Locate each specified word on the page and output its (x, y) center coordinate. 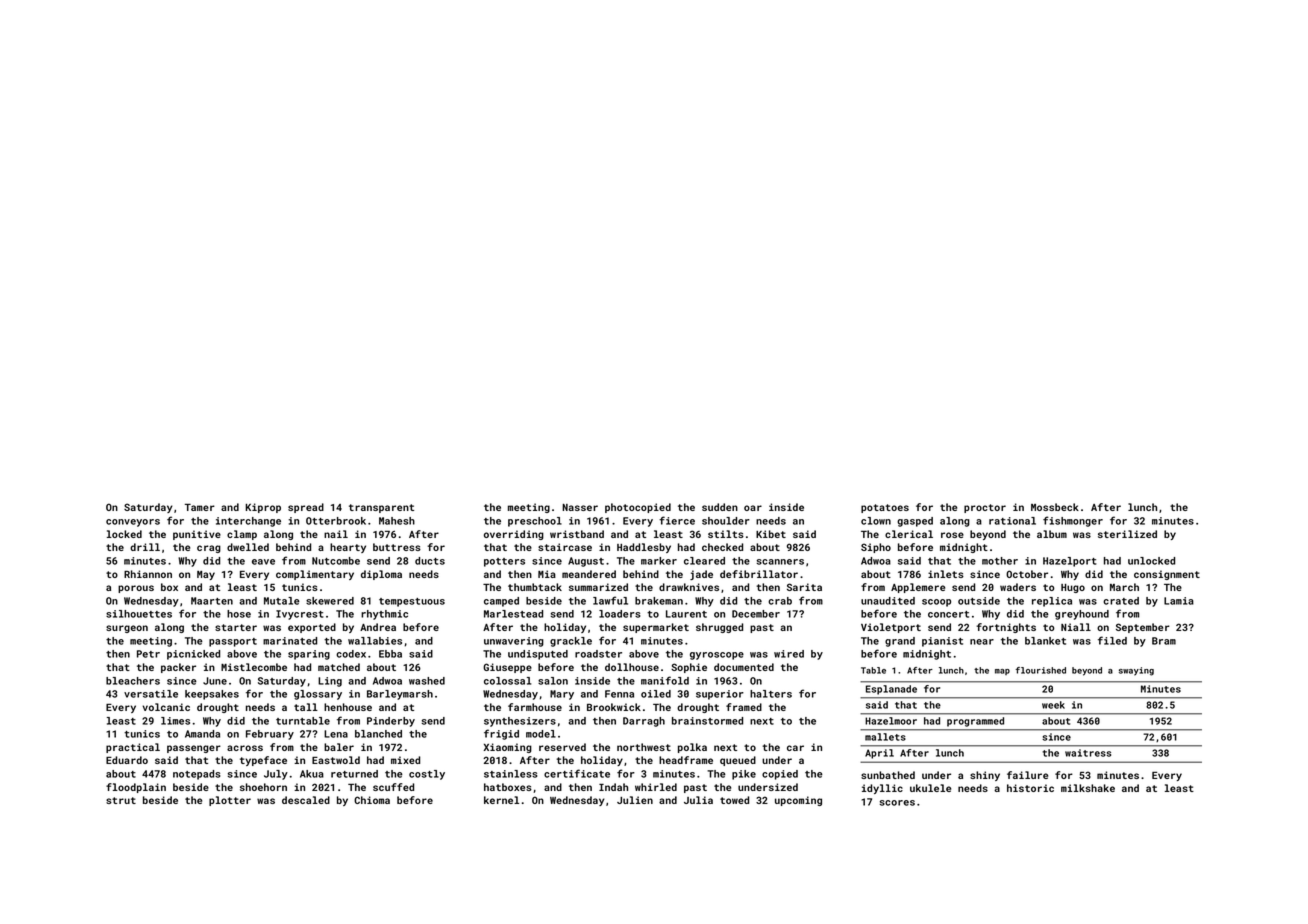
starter (236, 627)
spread (306, 508)
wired (789, 654)
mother (1000, 561)
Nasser (580, 507)
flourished (1041, 670)
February (270, 735)
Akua (312, 774)
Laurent (686, 614)
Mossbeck (1055, 507)
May (206, 575)
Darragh (644, 722)
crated (1121, 601)
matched (339, 667)
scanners (780, 562)
